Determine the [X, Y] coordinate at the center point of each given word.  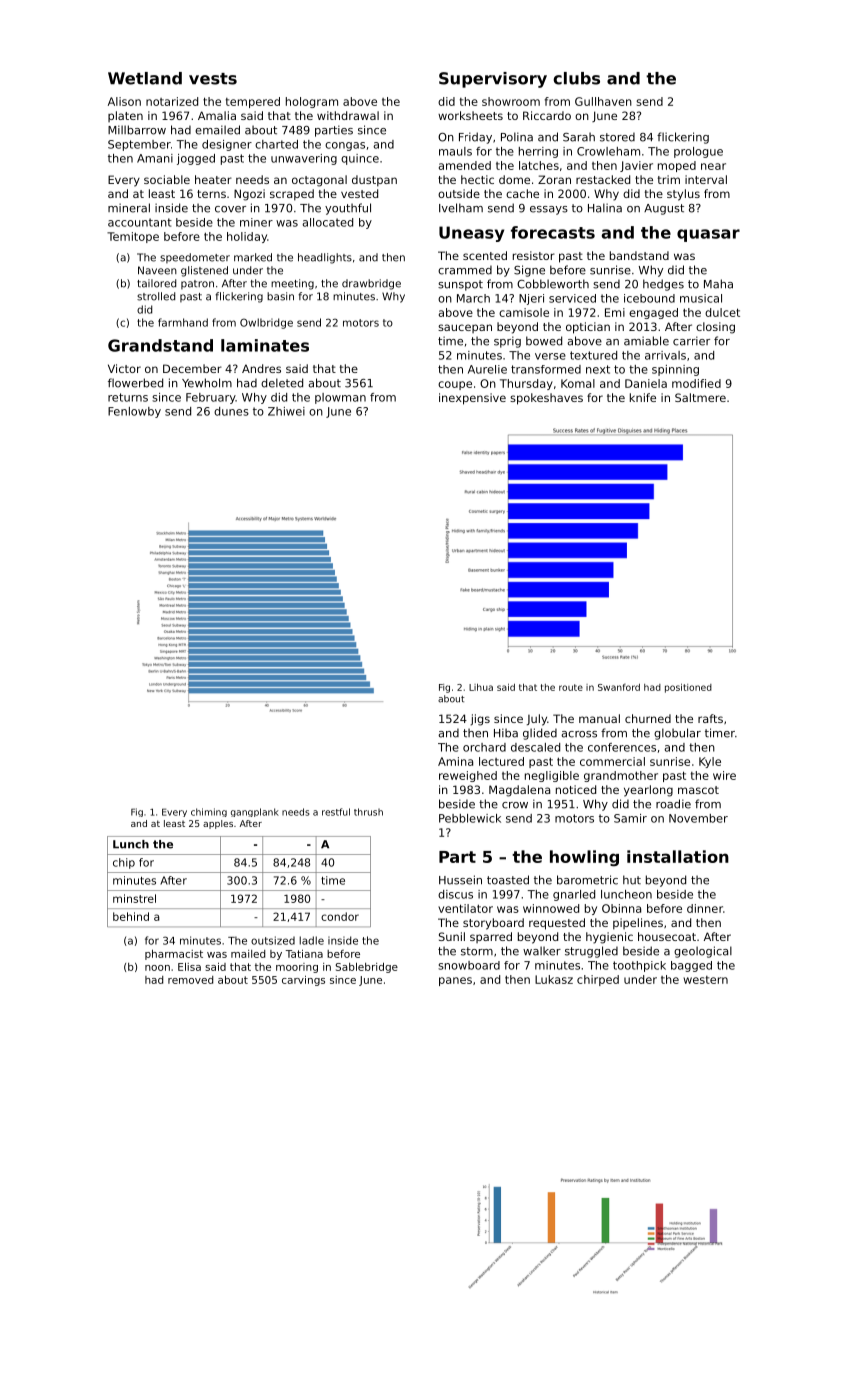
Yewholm [207, 383]
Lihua [481, 687]
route [571, 687]
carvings [303, 981]
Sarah [579, 137]
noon [157, 968]
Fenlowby [134, 412]
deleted [282, 383]
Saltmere [700, 397]
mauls [455, 151]
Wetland [145, 78]
